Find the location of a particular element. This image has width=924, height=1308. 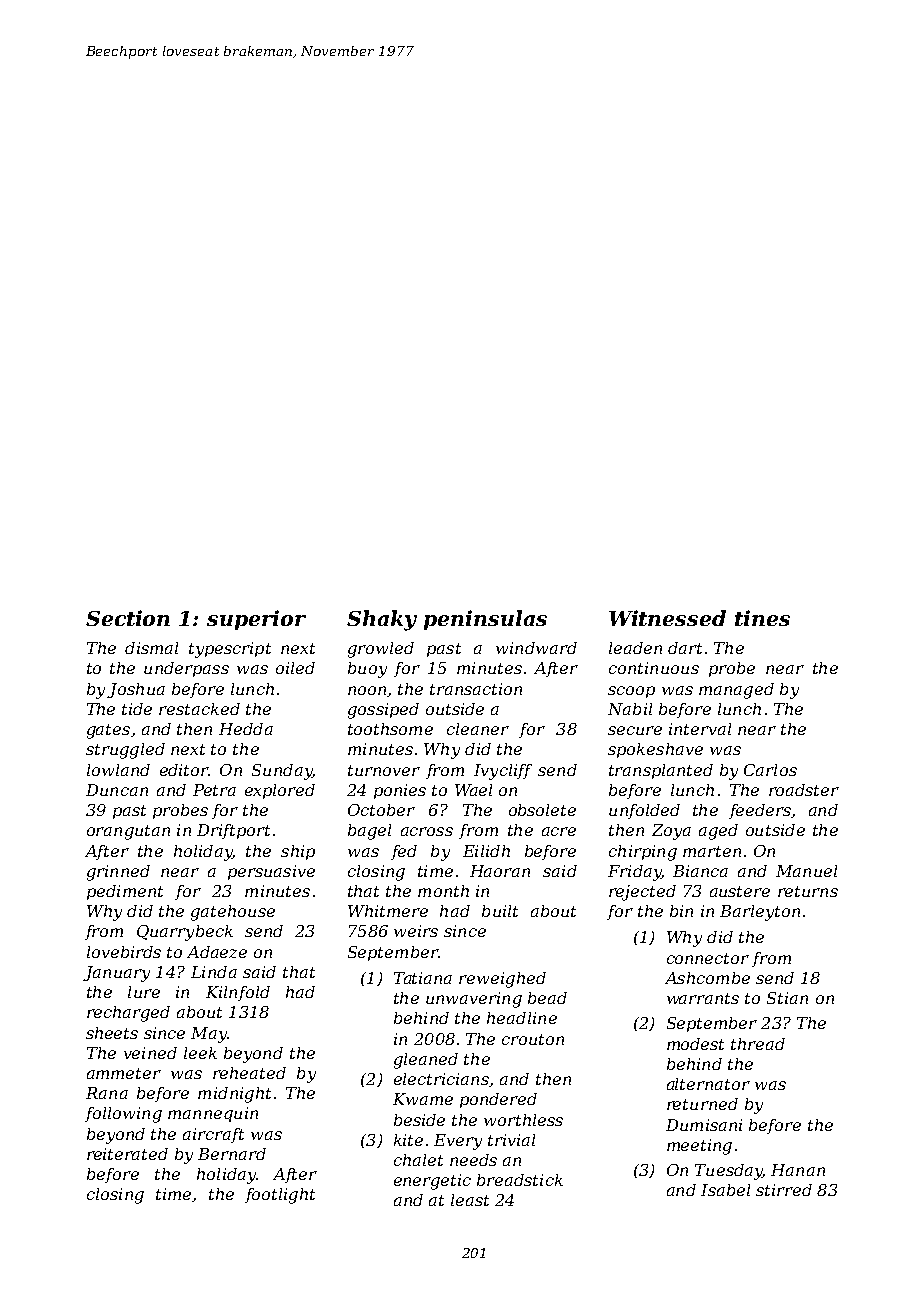

Ivycliff is located at coordinates (503, 772).
